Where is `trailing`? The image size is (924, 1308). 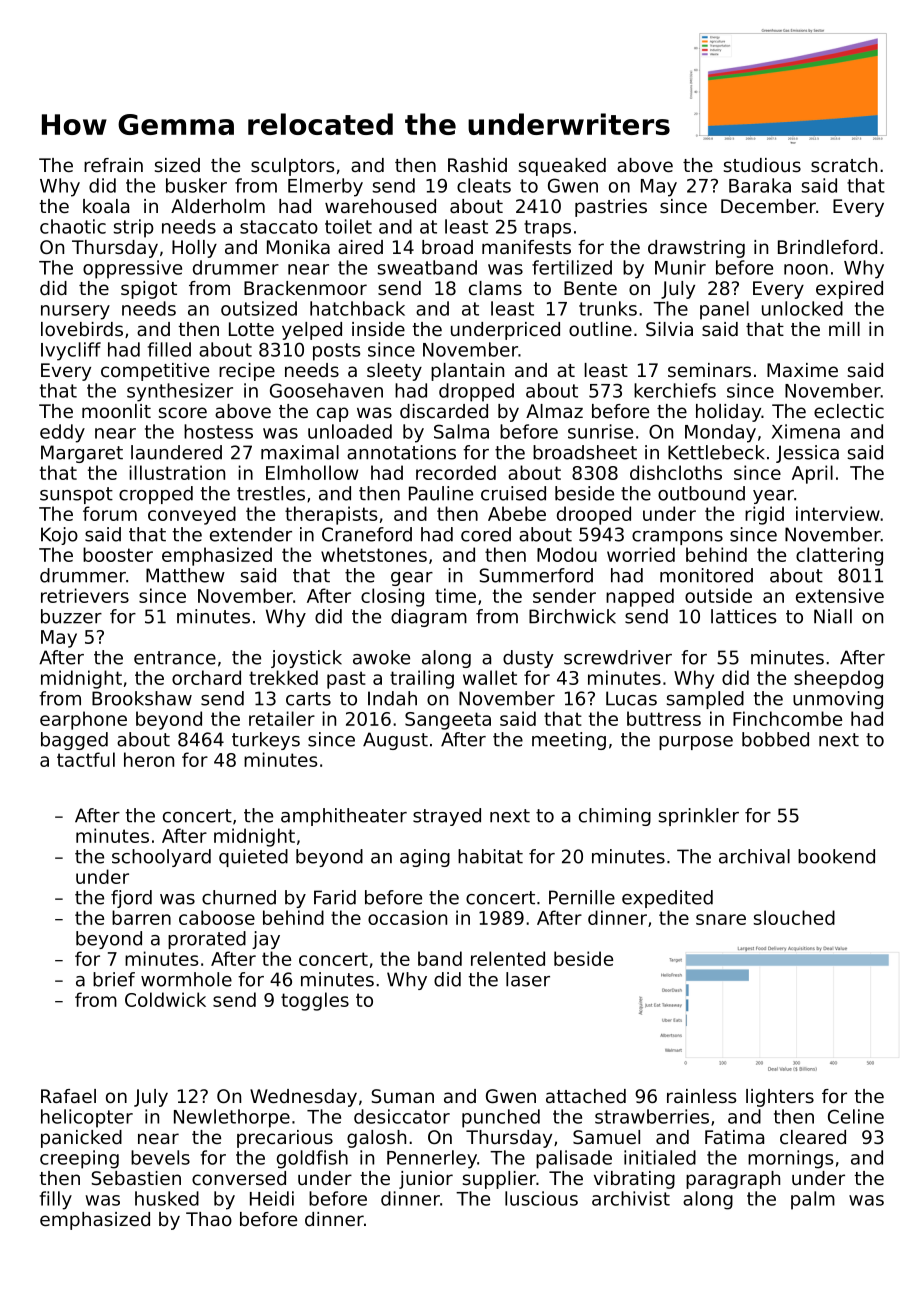 trailing is located at coordinates (422, 679).
